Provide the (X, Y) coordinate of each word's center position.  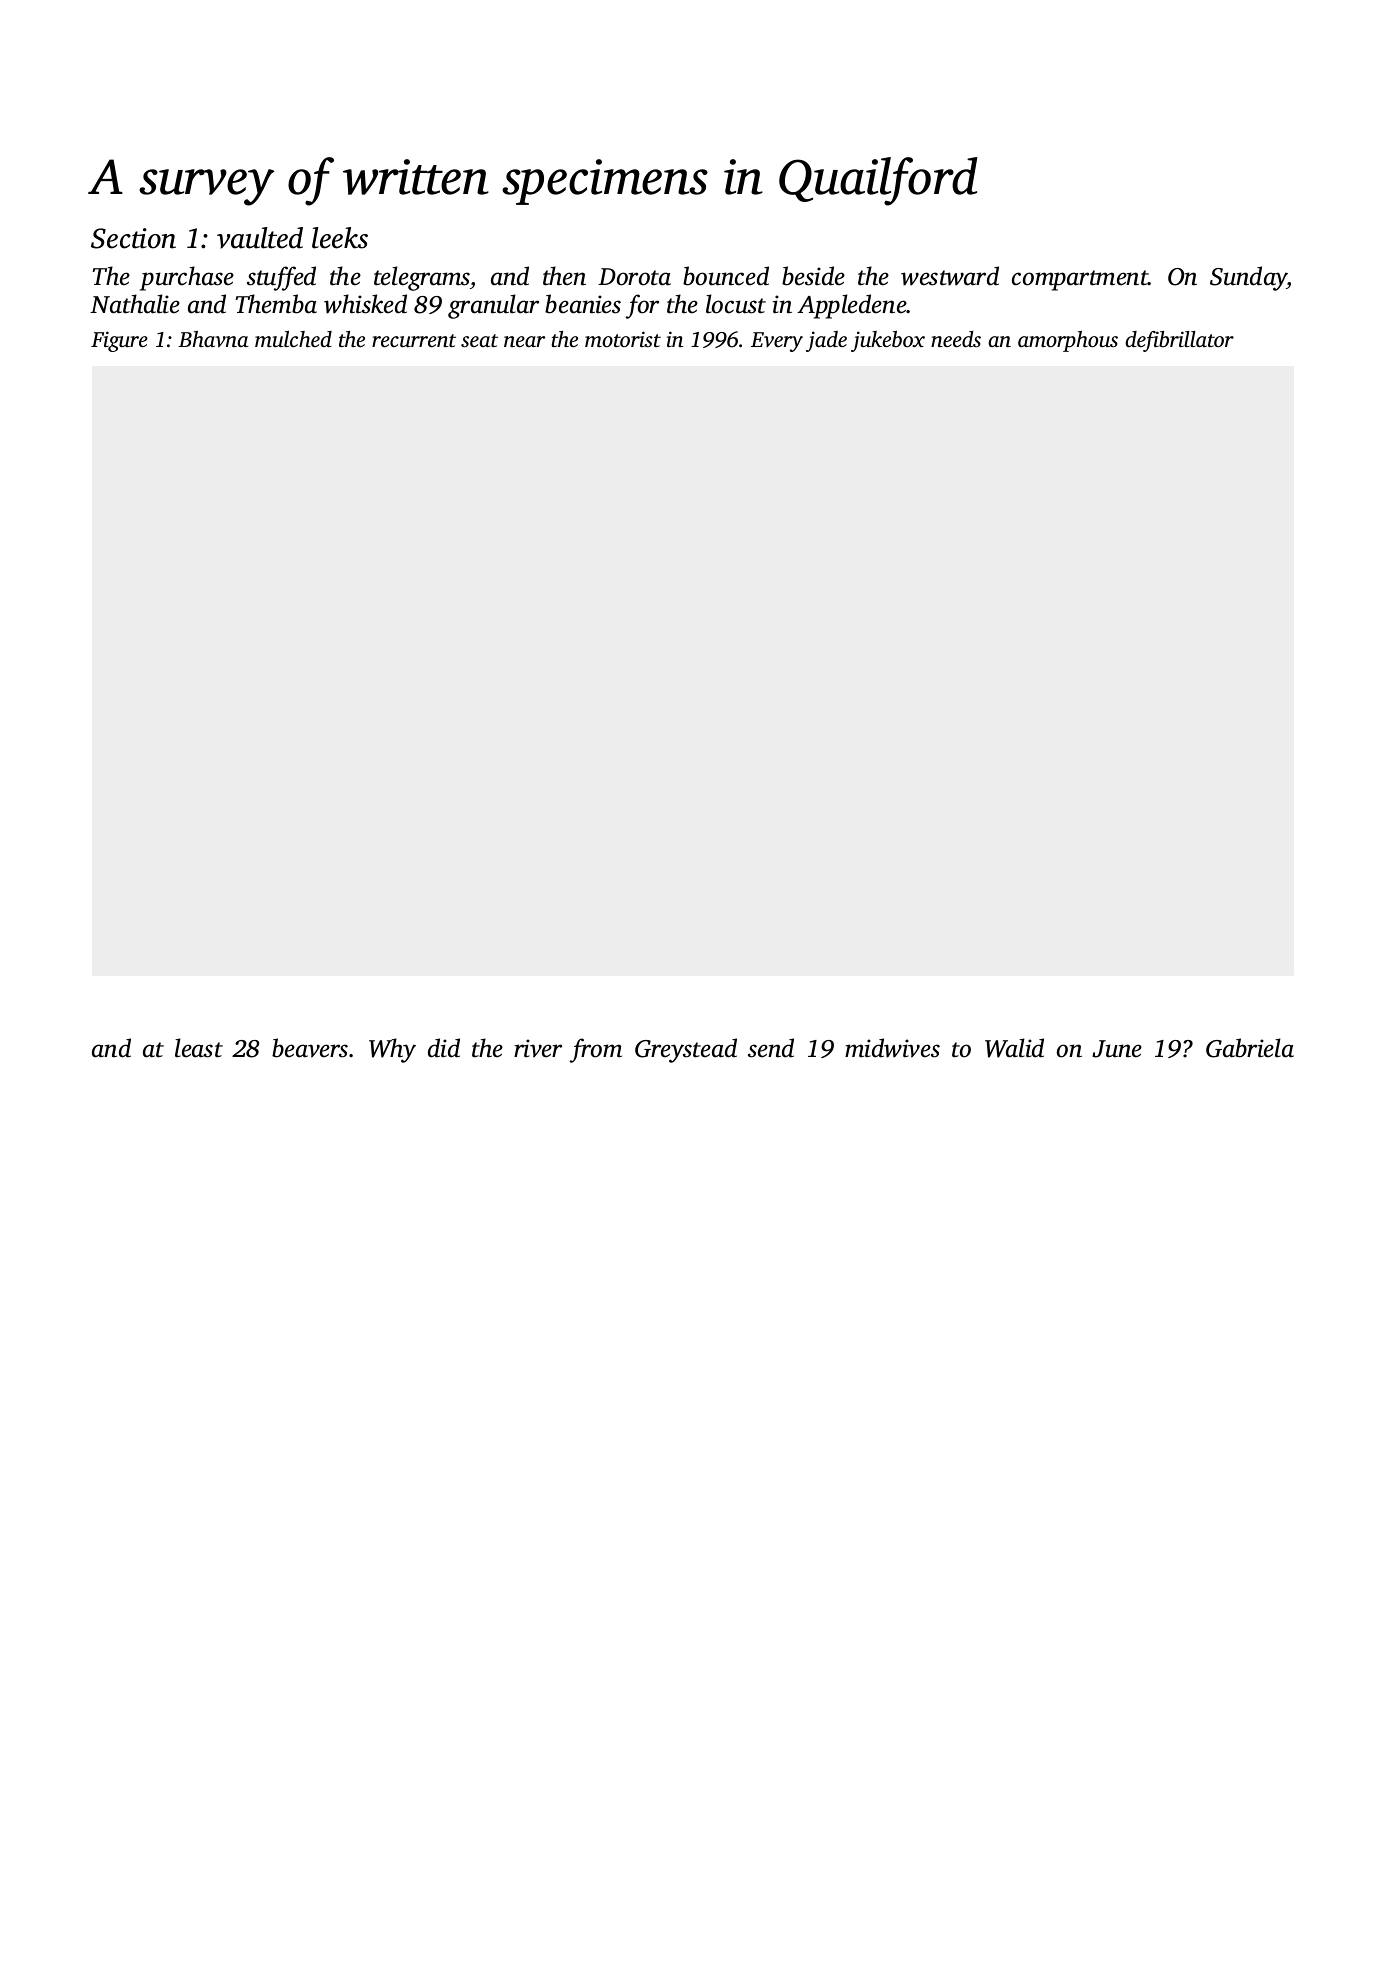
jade (826, 341)
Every (777, 342)
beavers (310, 1048)
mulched (293, 339)
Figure (119, 341)
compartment (1080, 280)
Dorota (634, 277)
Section (133, 238)
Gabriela (1250, 1048)
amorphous (1068, 341)
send (771, 1048)
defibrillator (1179, 341)
